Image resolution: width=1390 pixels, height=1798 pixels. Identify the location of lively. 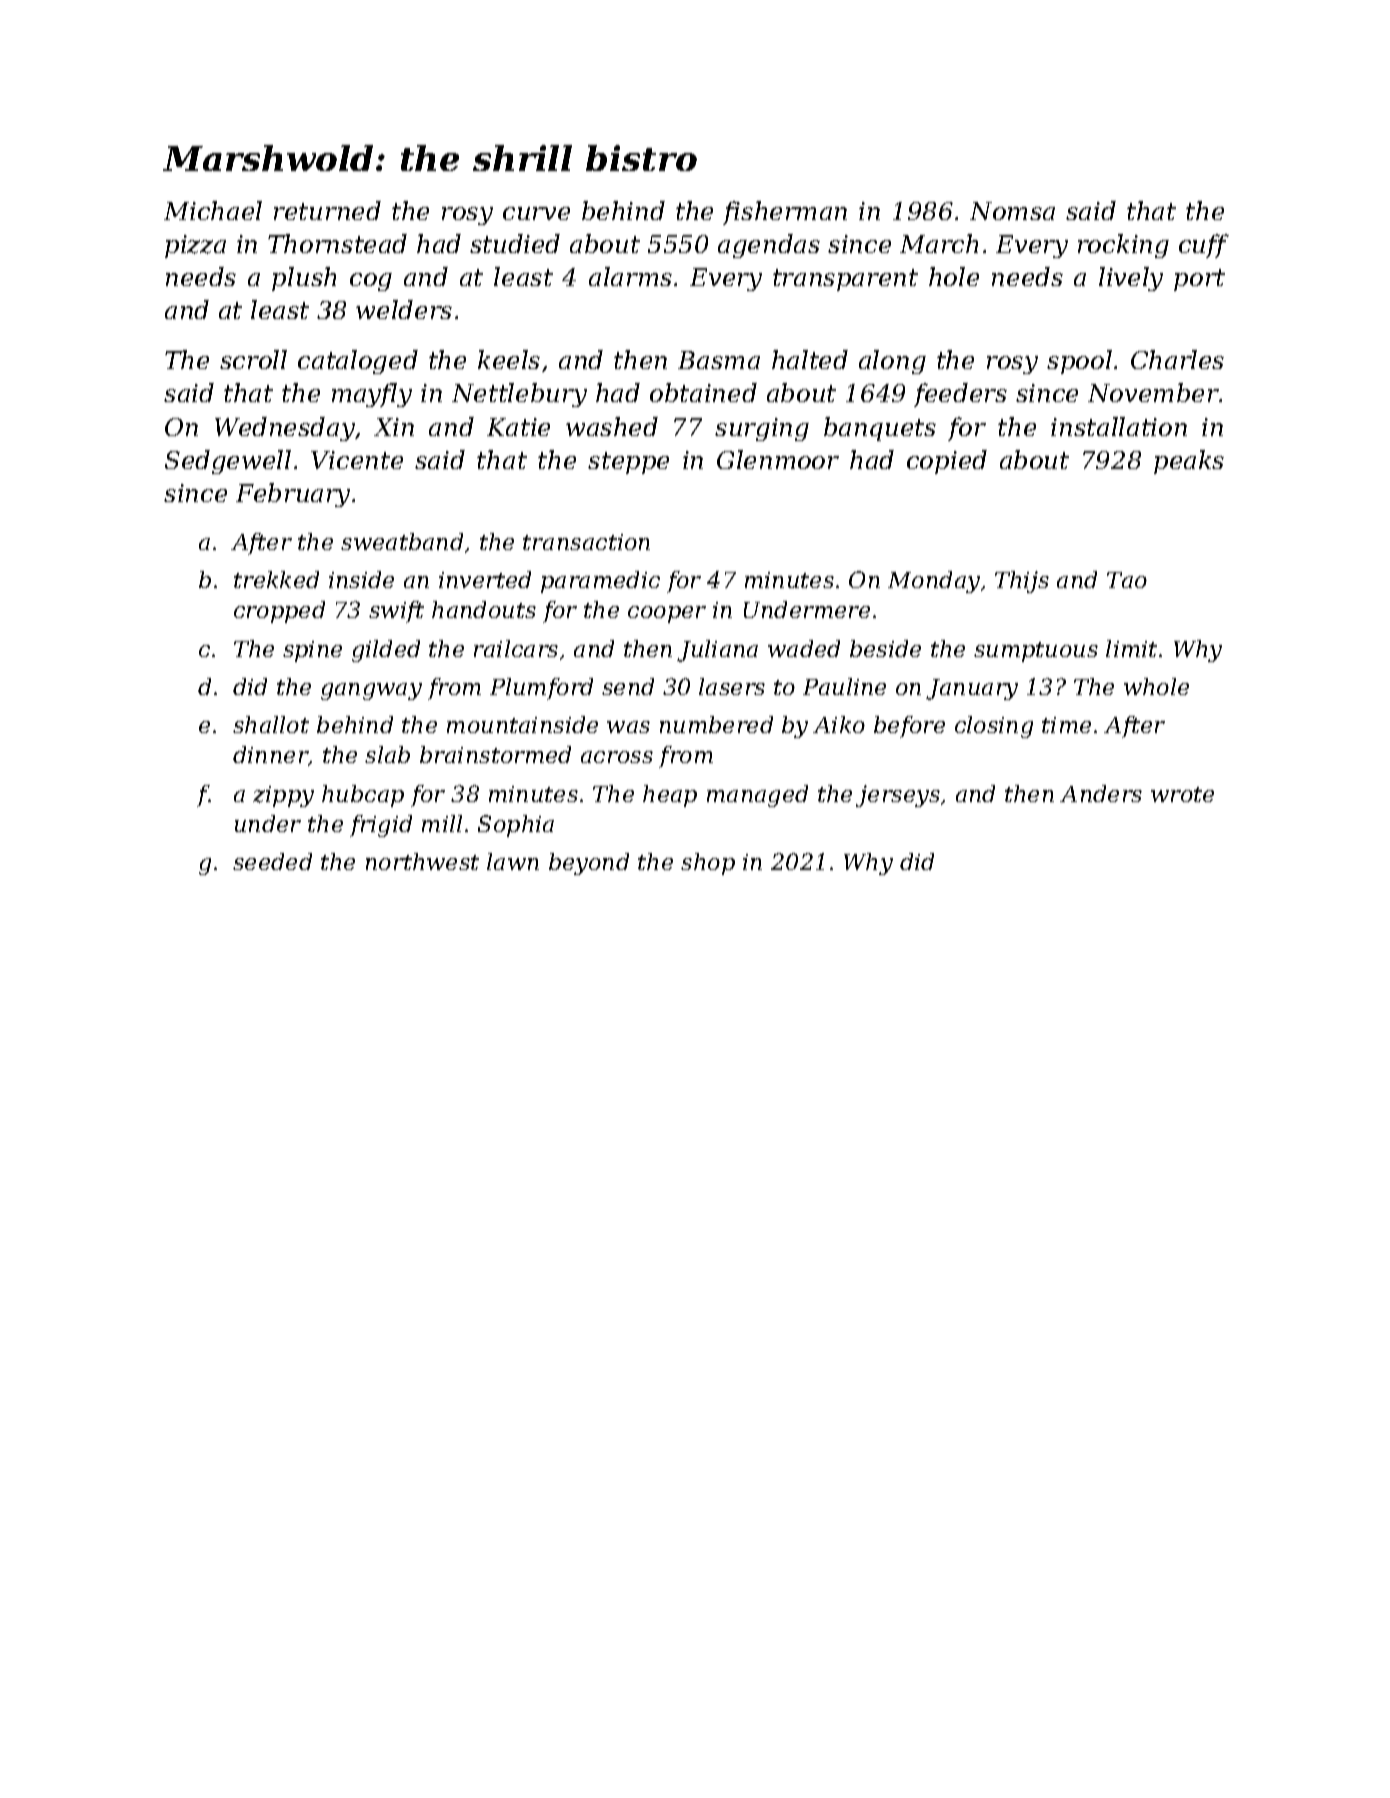
(1131, 279).
